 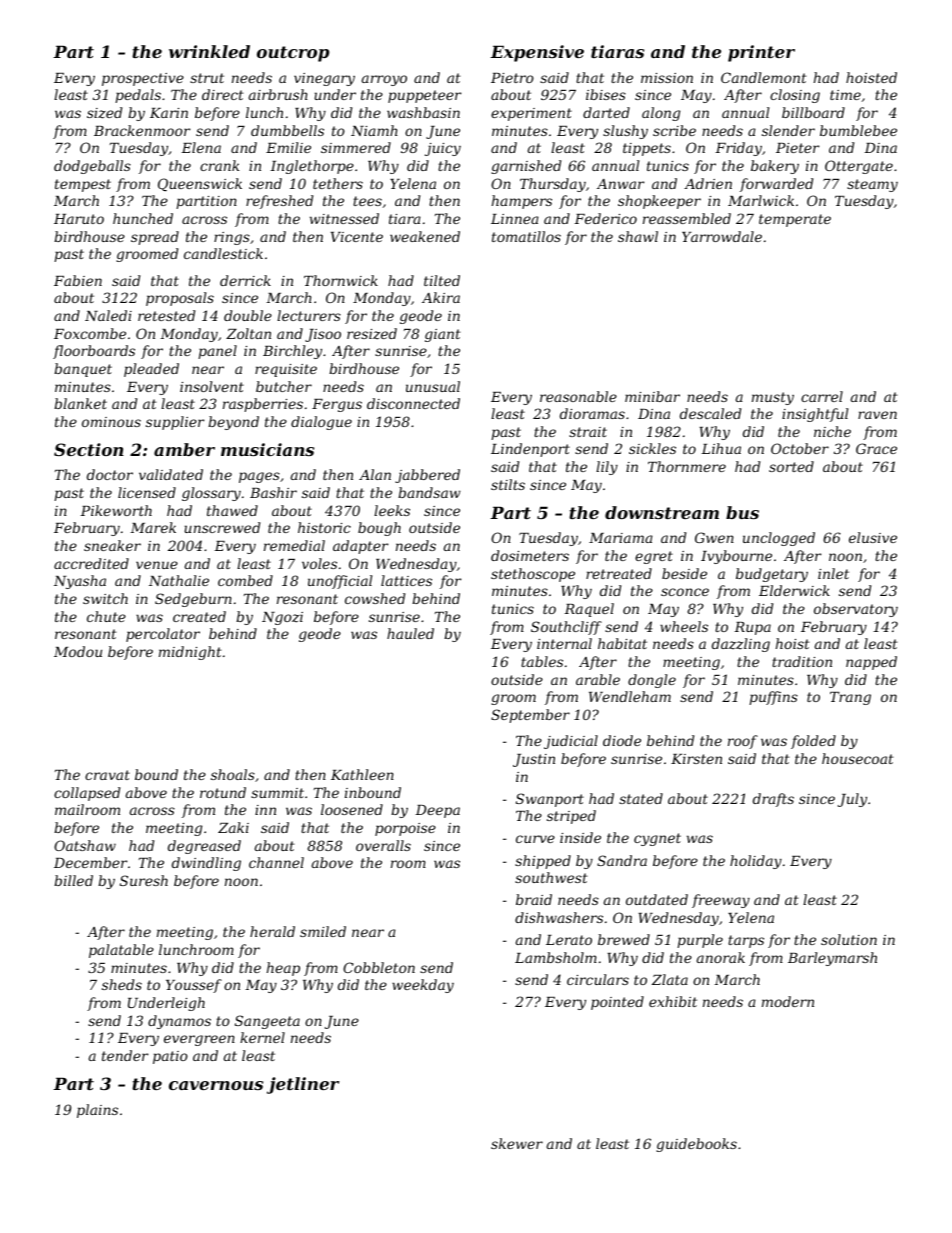 I want to click on accredited, so click(x=91, y=563).
